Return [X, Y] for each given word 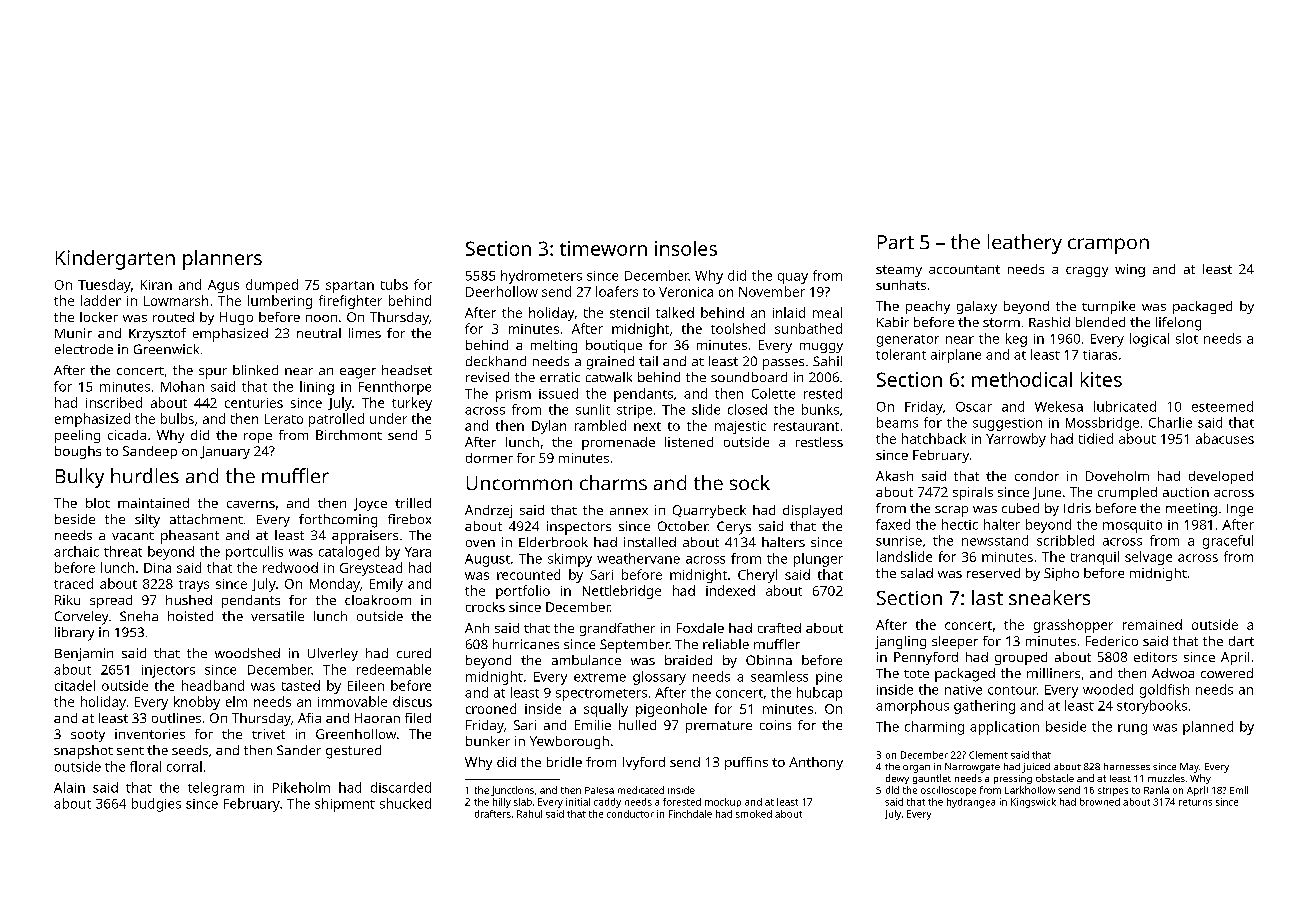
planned [1208, 728]
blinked [255, 370]
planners [222, 260]
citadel [75, 685]
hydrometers [541, 277]
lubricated [1125, 406]
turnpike [1108, 307]
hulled [637, 725]
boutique [614, 346]
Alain [69, 787]
